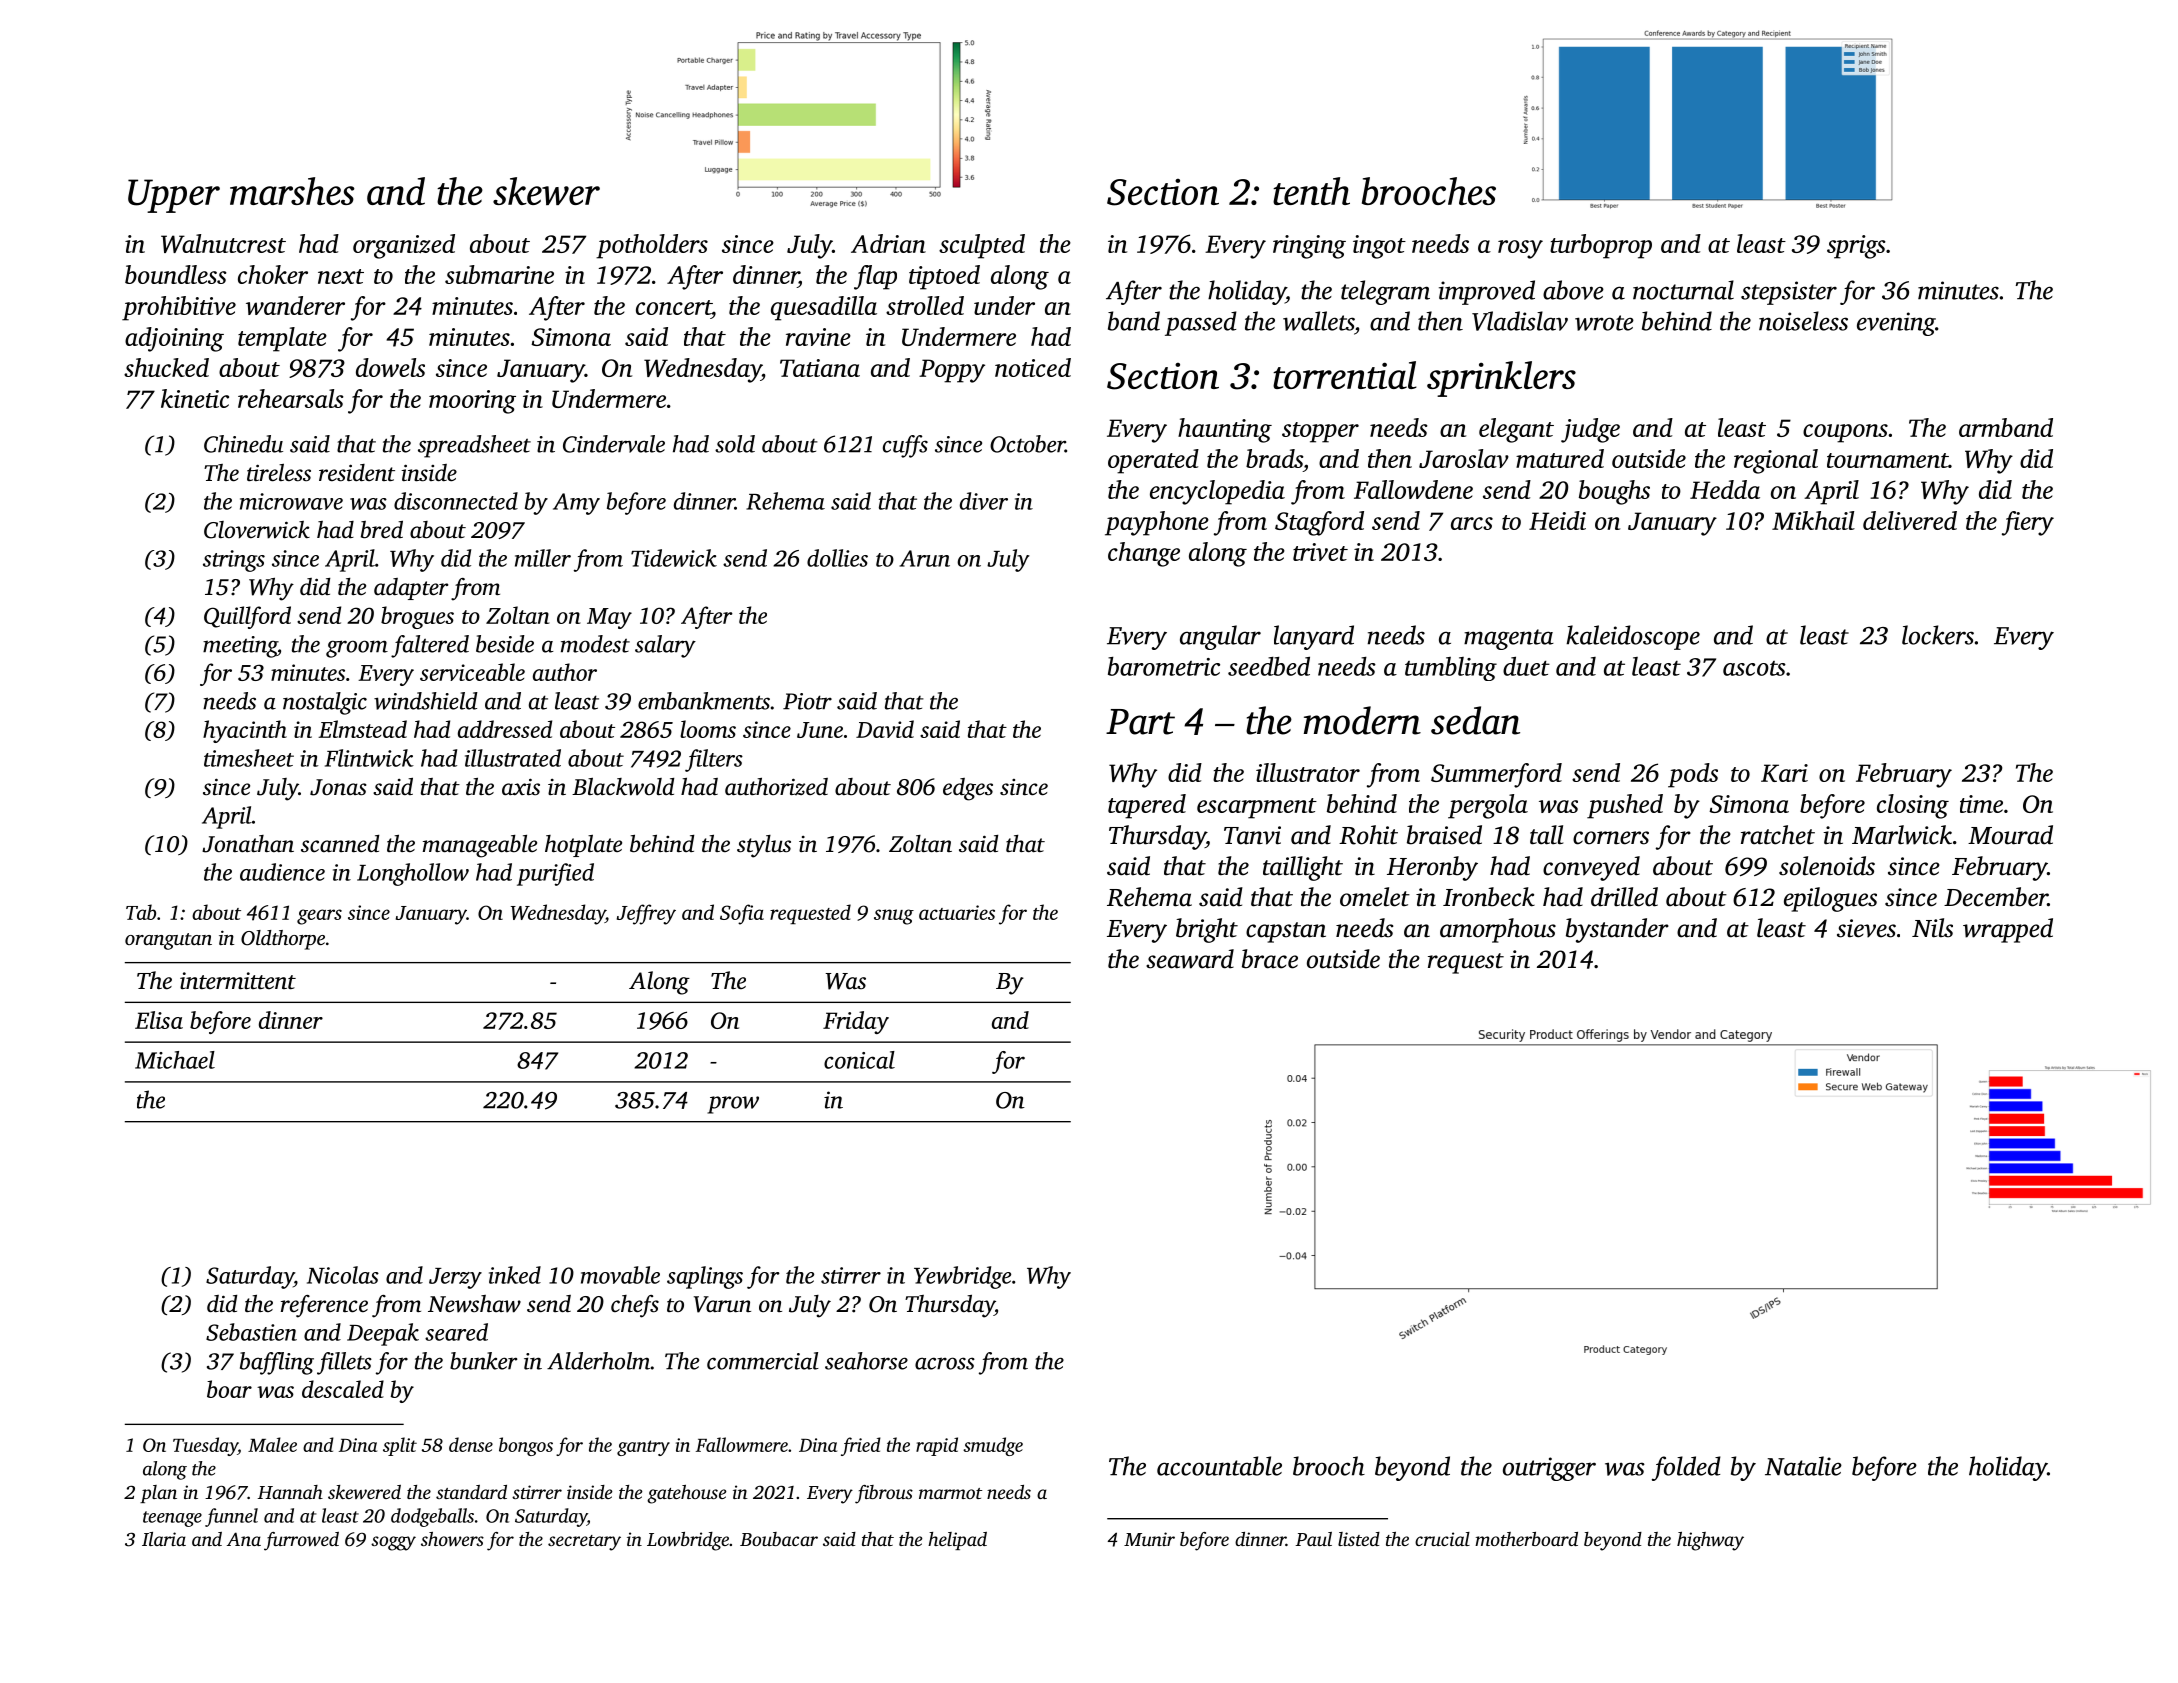 The image size is (2178, 1683). Describe the element at coordinates (1520, 249) in the screenshot. I see `rosy` at that location.
